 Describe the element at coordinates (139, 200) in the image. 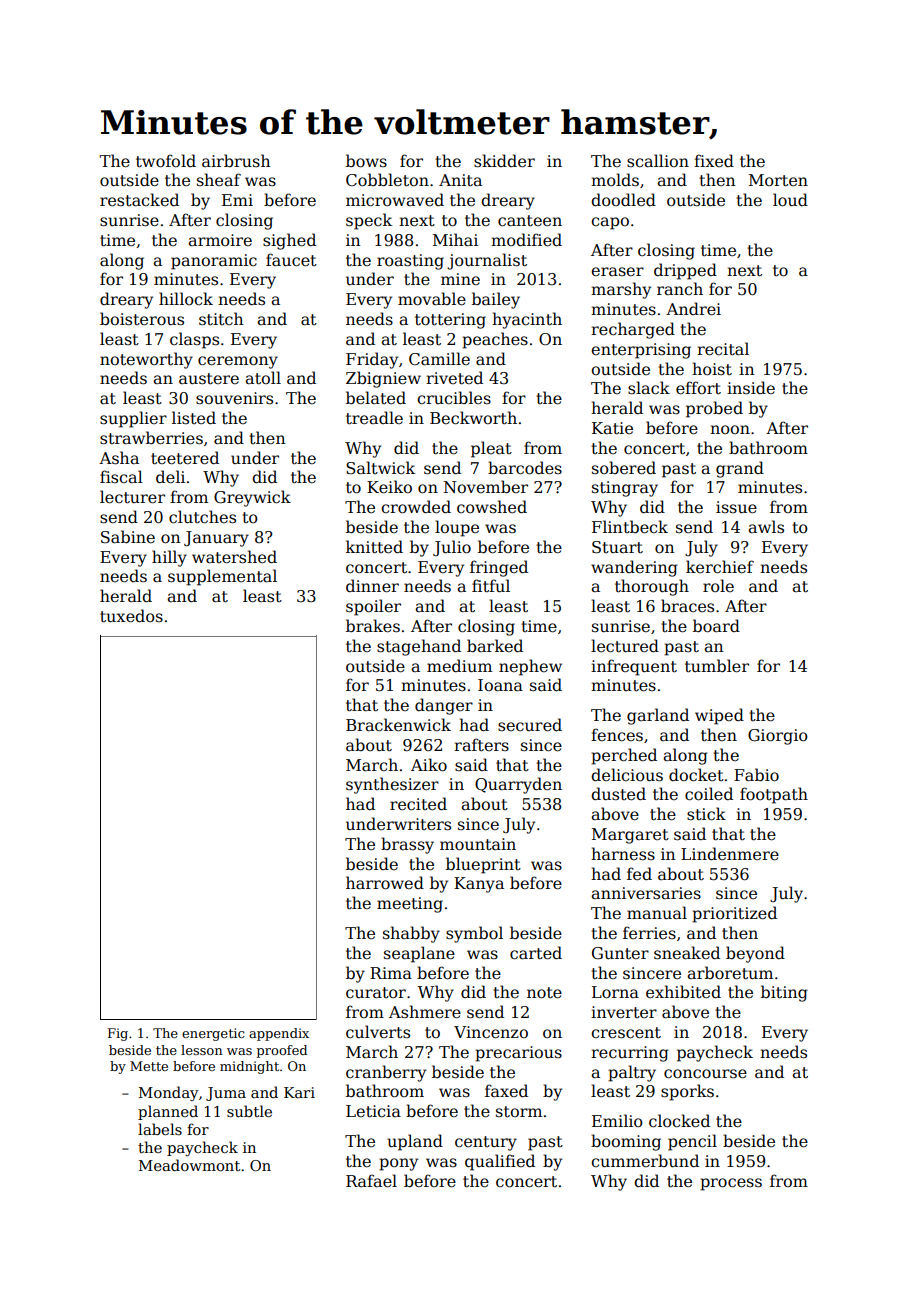

I see `restacked` at that location.
